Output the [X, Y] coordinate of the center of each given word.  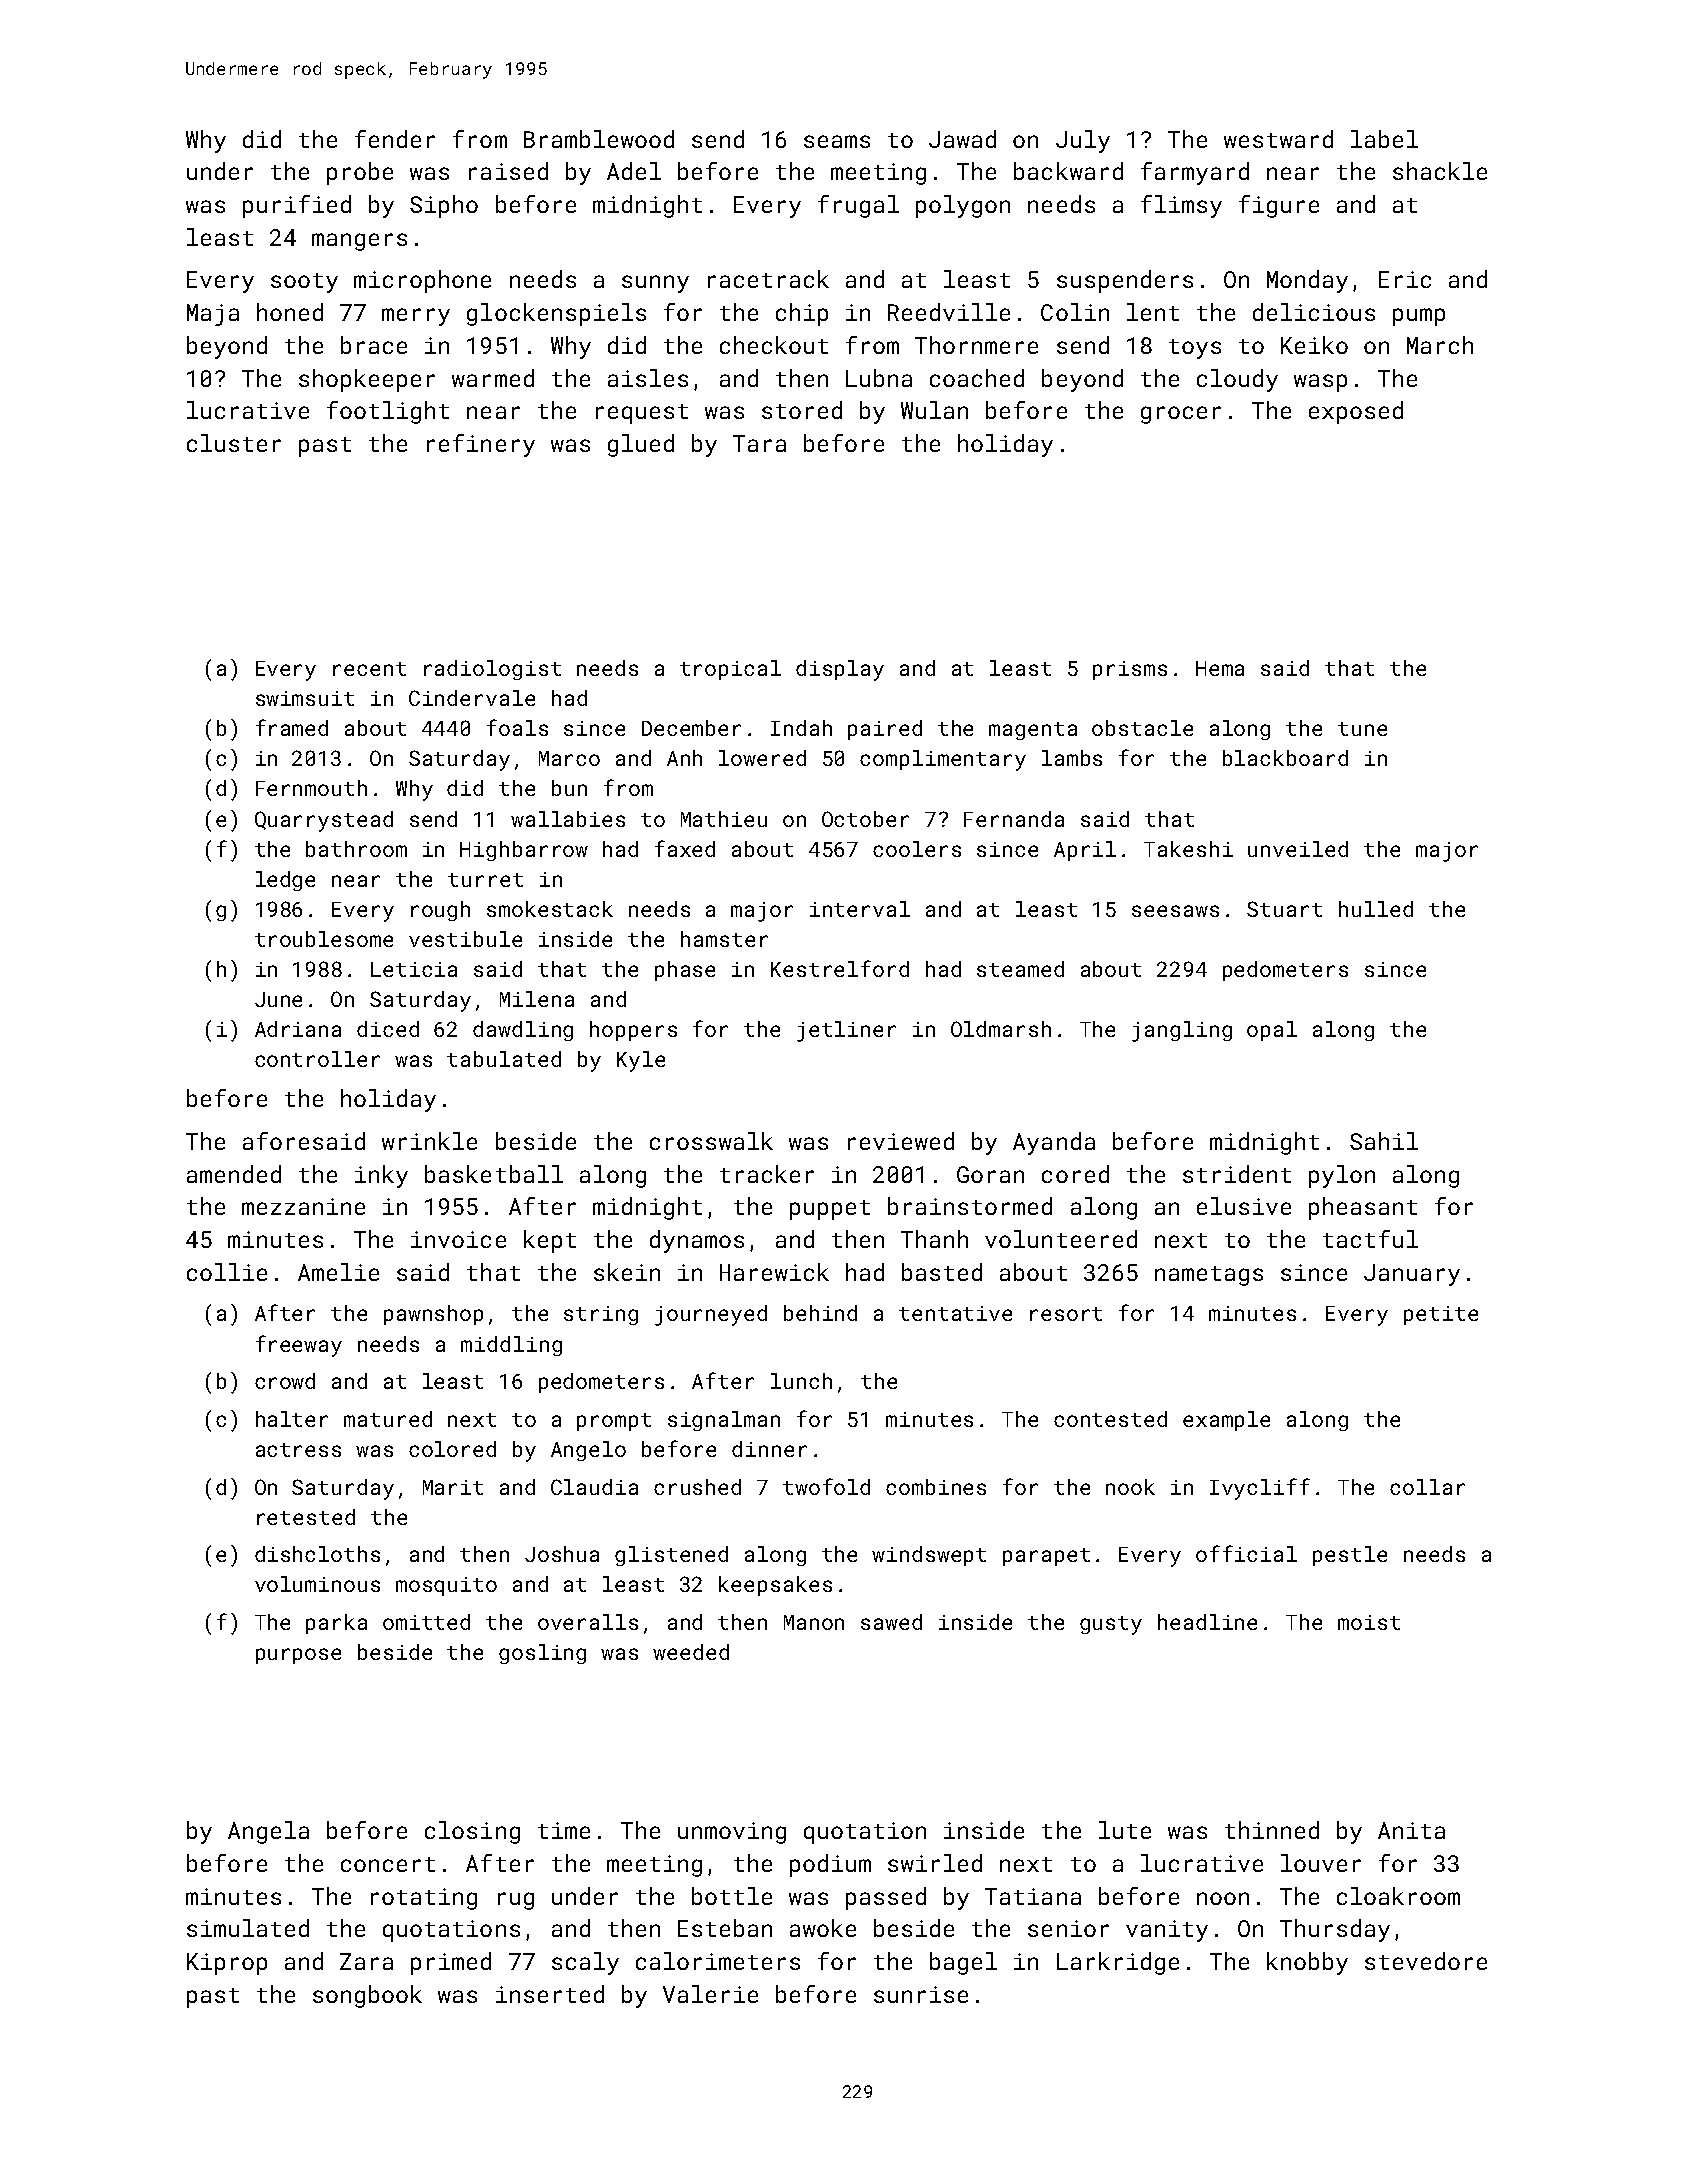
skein [627, 1272]
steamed [1020, 969]
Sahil [1384, 1141]
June [278, 999]
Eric [1405, 279]
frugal [858, 206]
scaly [585, 1963]
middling [511, 1346]
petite [1441, 1315]
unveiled [1298, 849]
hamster [724, 939]
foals [517, 727]
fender [395, 139]
